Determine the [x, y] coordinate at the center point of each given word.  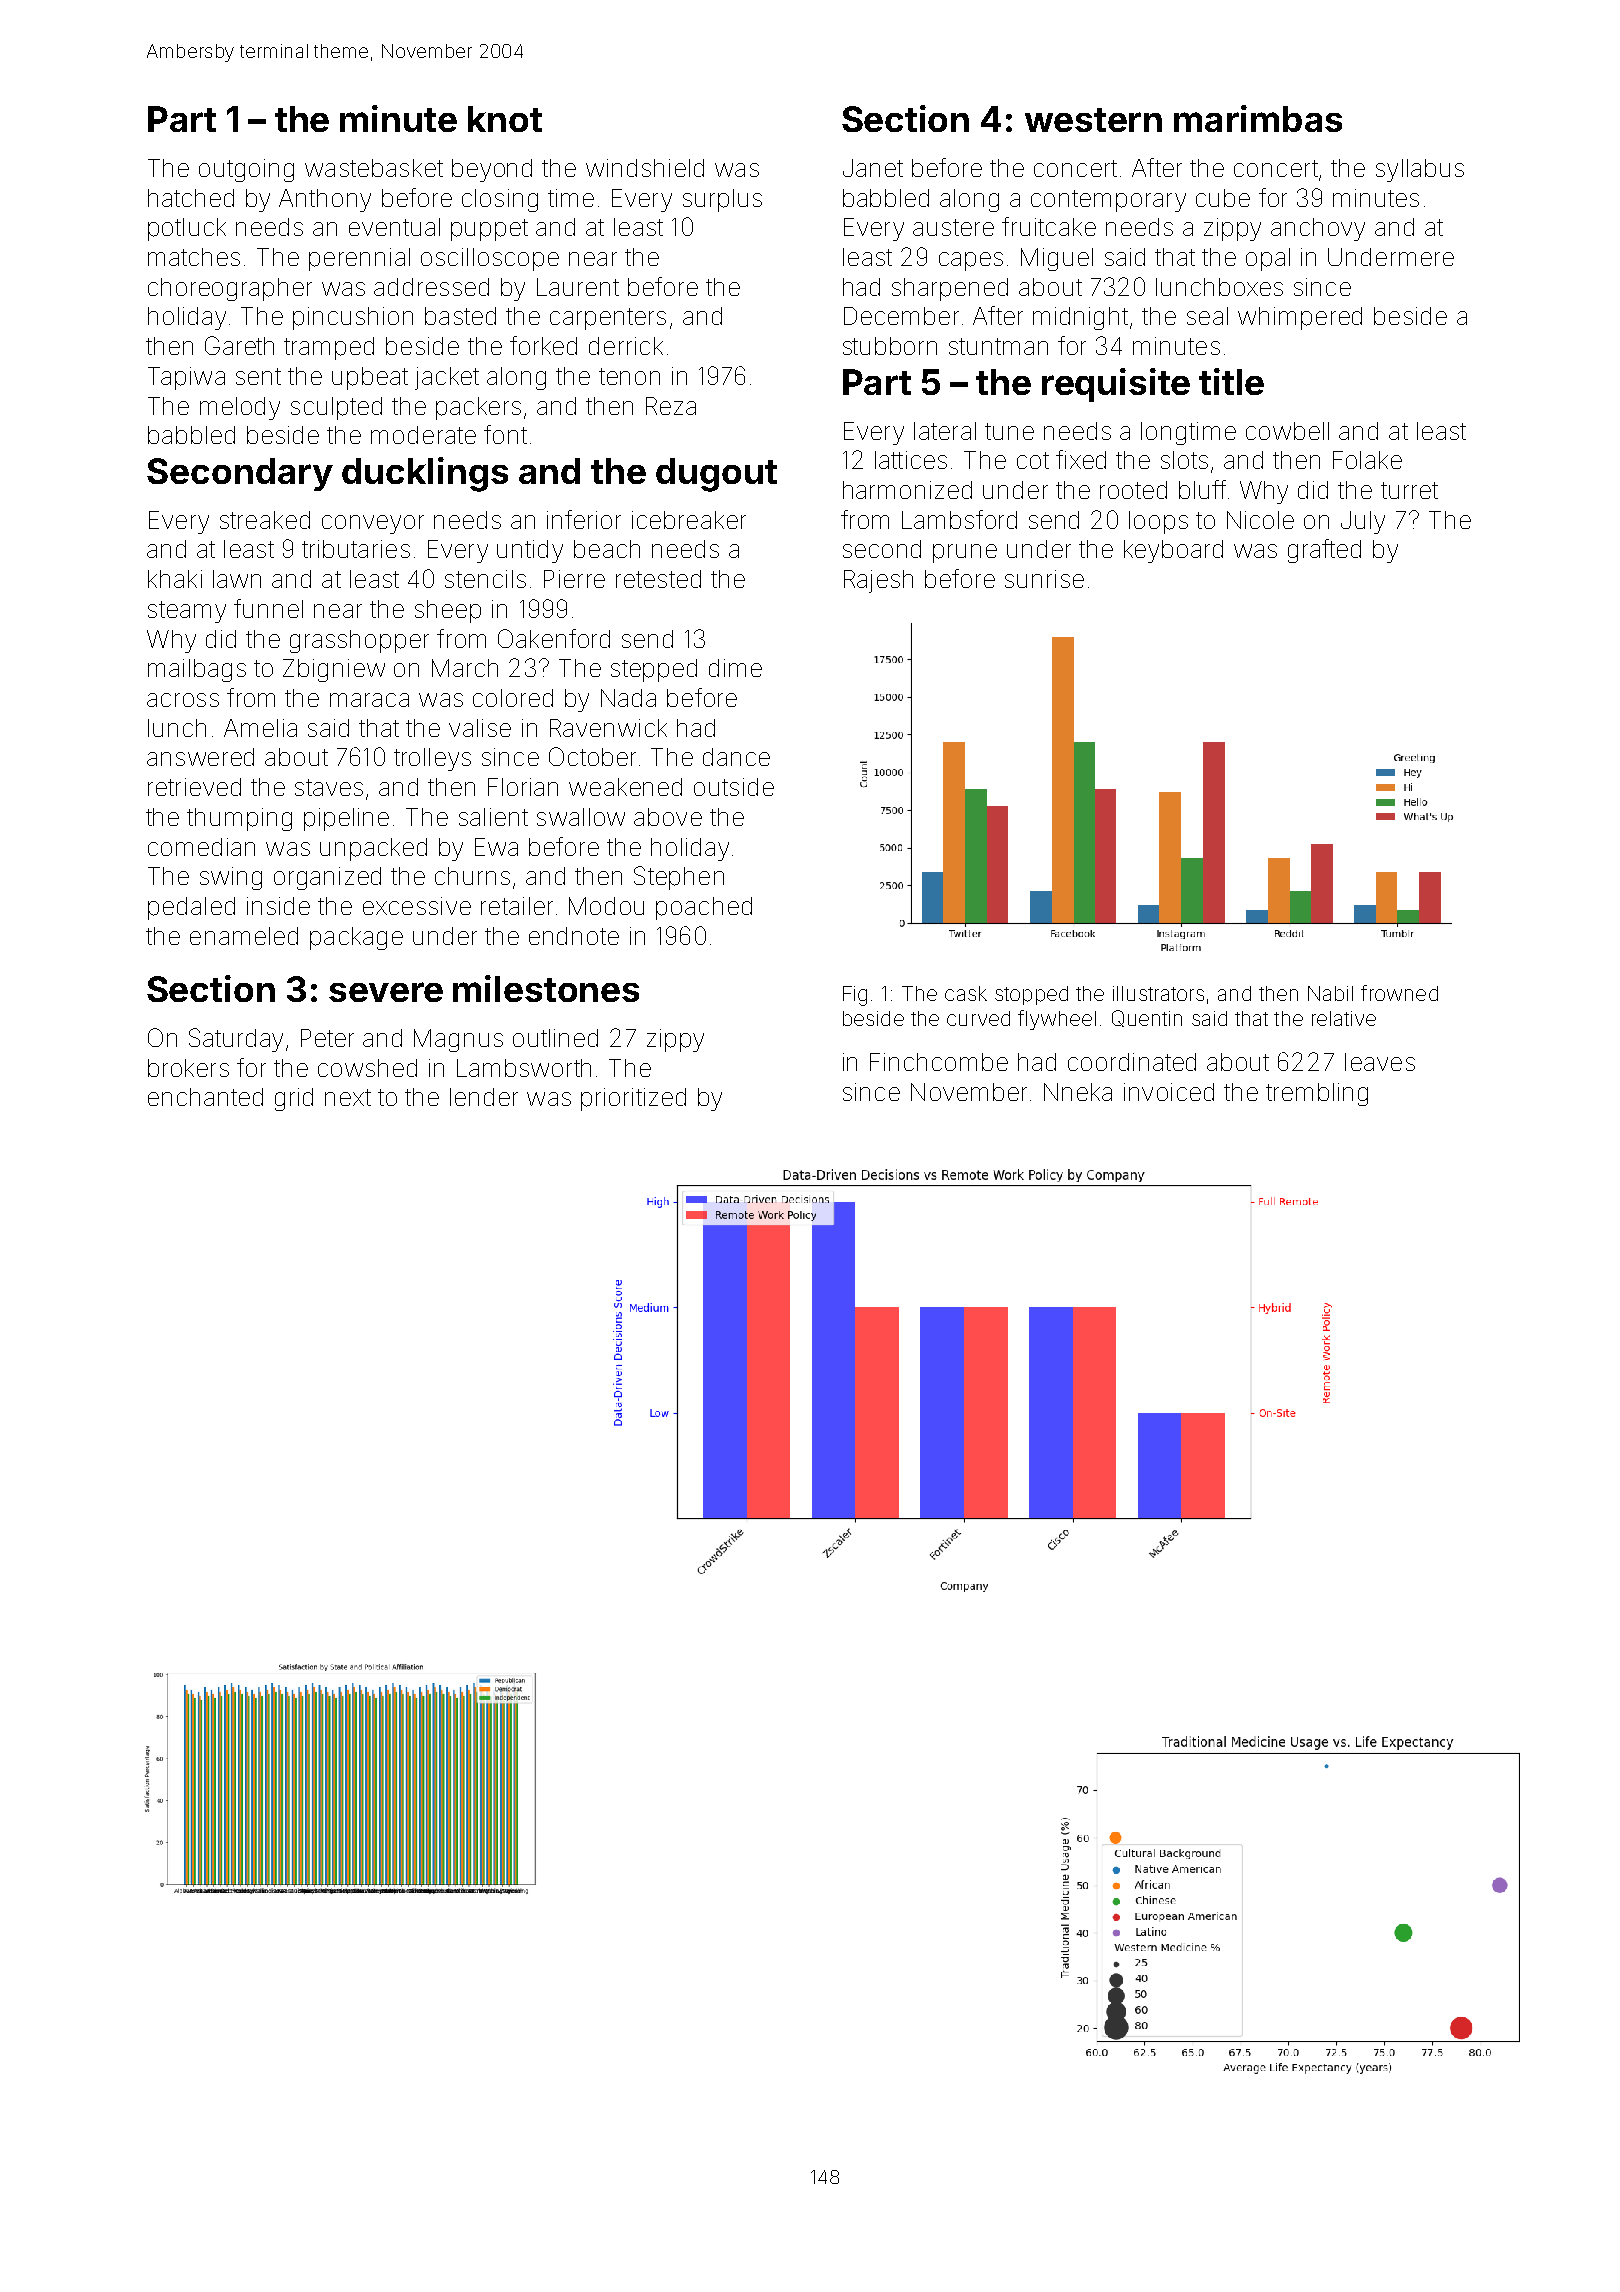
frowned [1399, 993]
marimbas [1258, 118]
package [356, 938]
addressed [431, 287]
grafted [1324, 551]
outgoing [246, 170]
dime [735, 668]
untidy [530, 551]
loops [1158, 522]
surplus [722, 200]
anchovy [1318, 229]
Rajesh [878, 581]
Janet [873, 168]
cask [966, 993]
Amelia [260, 728]
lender [484, 1097]
